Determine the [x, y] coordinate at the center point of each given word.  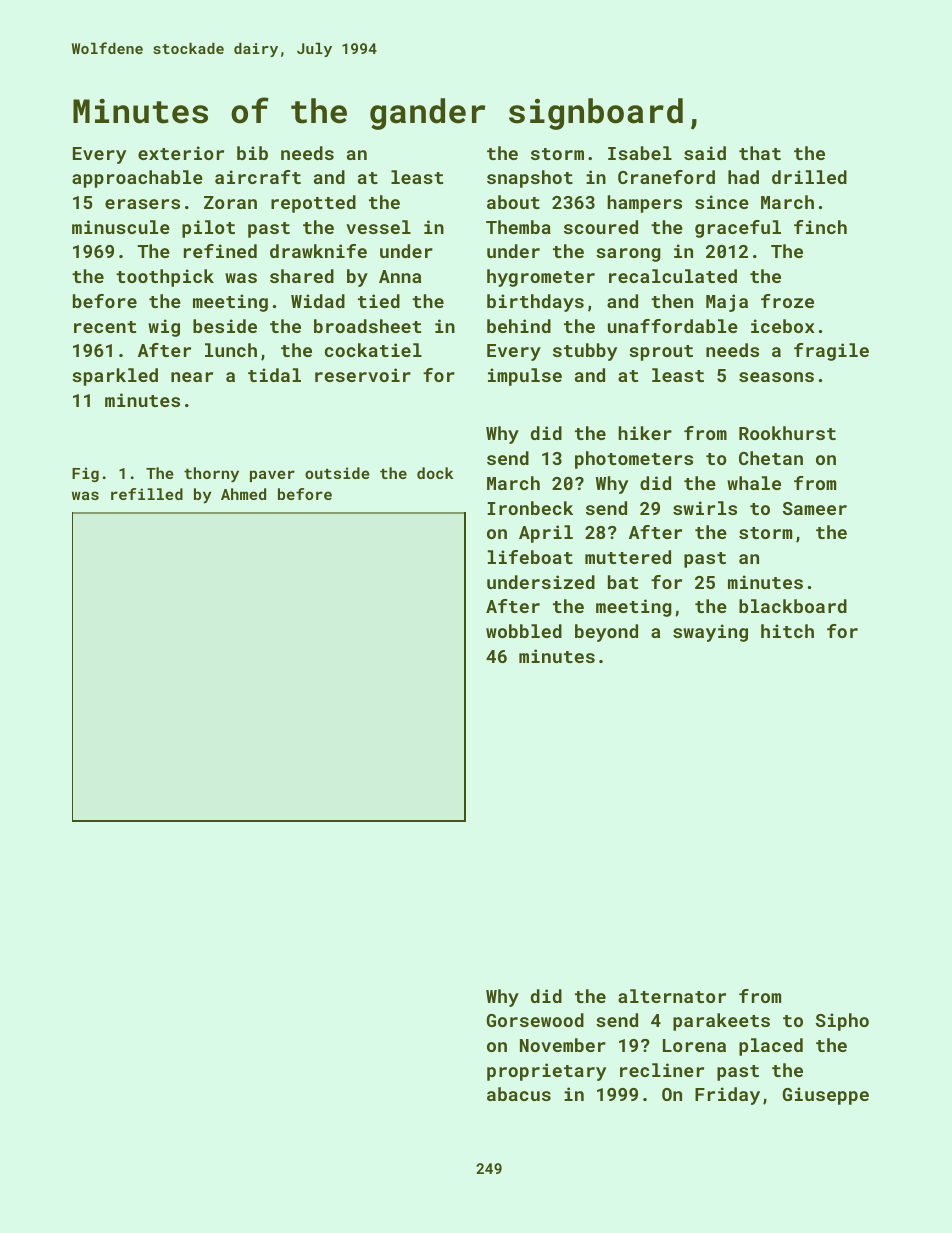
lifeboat [530, 557]
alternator [672, 996]
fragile [831, 352]
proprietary [546, 1072]
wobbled [524, 631]
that [760, 153]
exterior [181, 153]
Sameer [815, 508]
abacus [519, 1094]
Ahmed [243, 494]
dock [435, 473]
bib [252, 153]
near [192, 377]
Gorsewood [535, 1020]
